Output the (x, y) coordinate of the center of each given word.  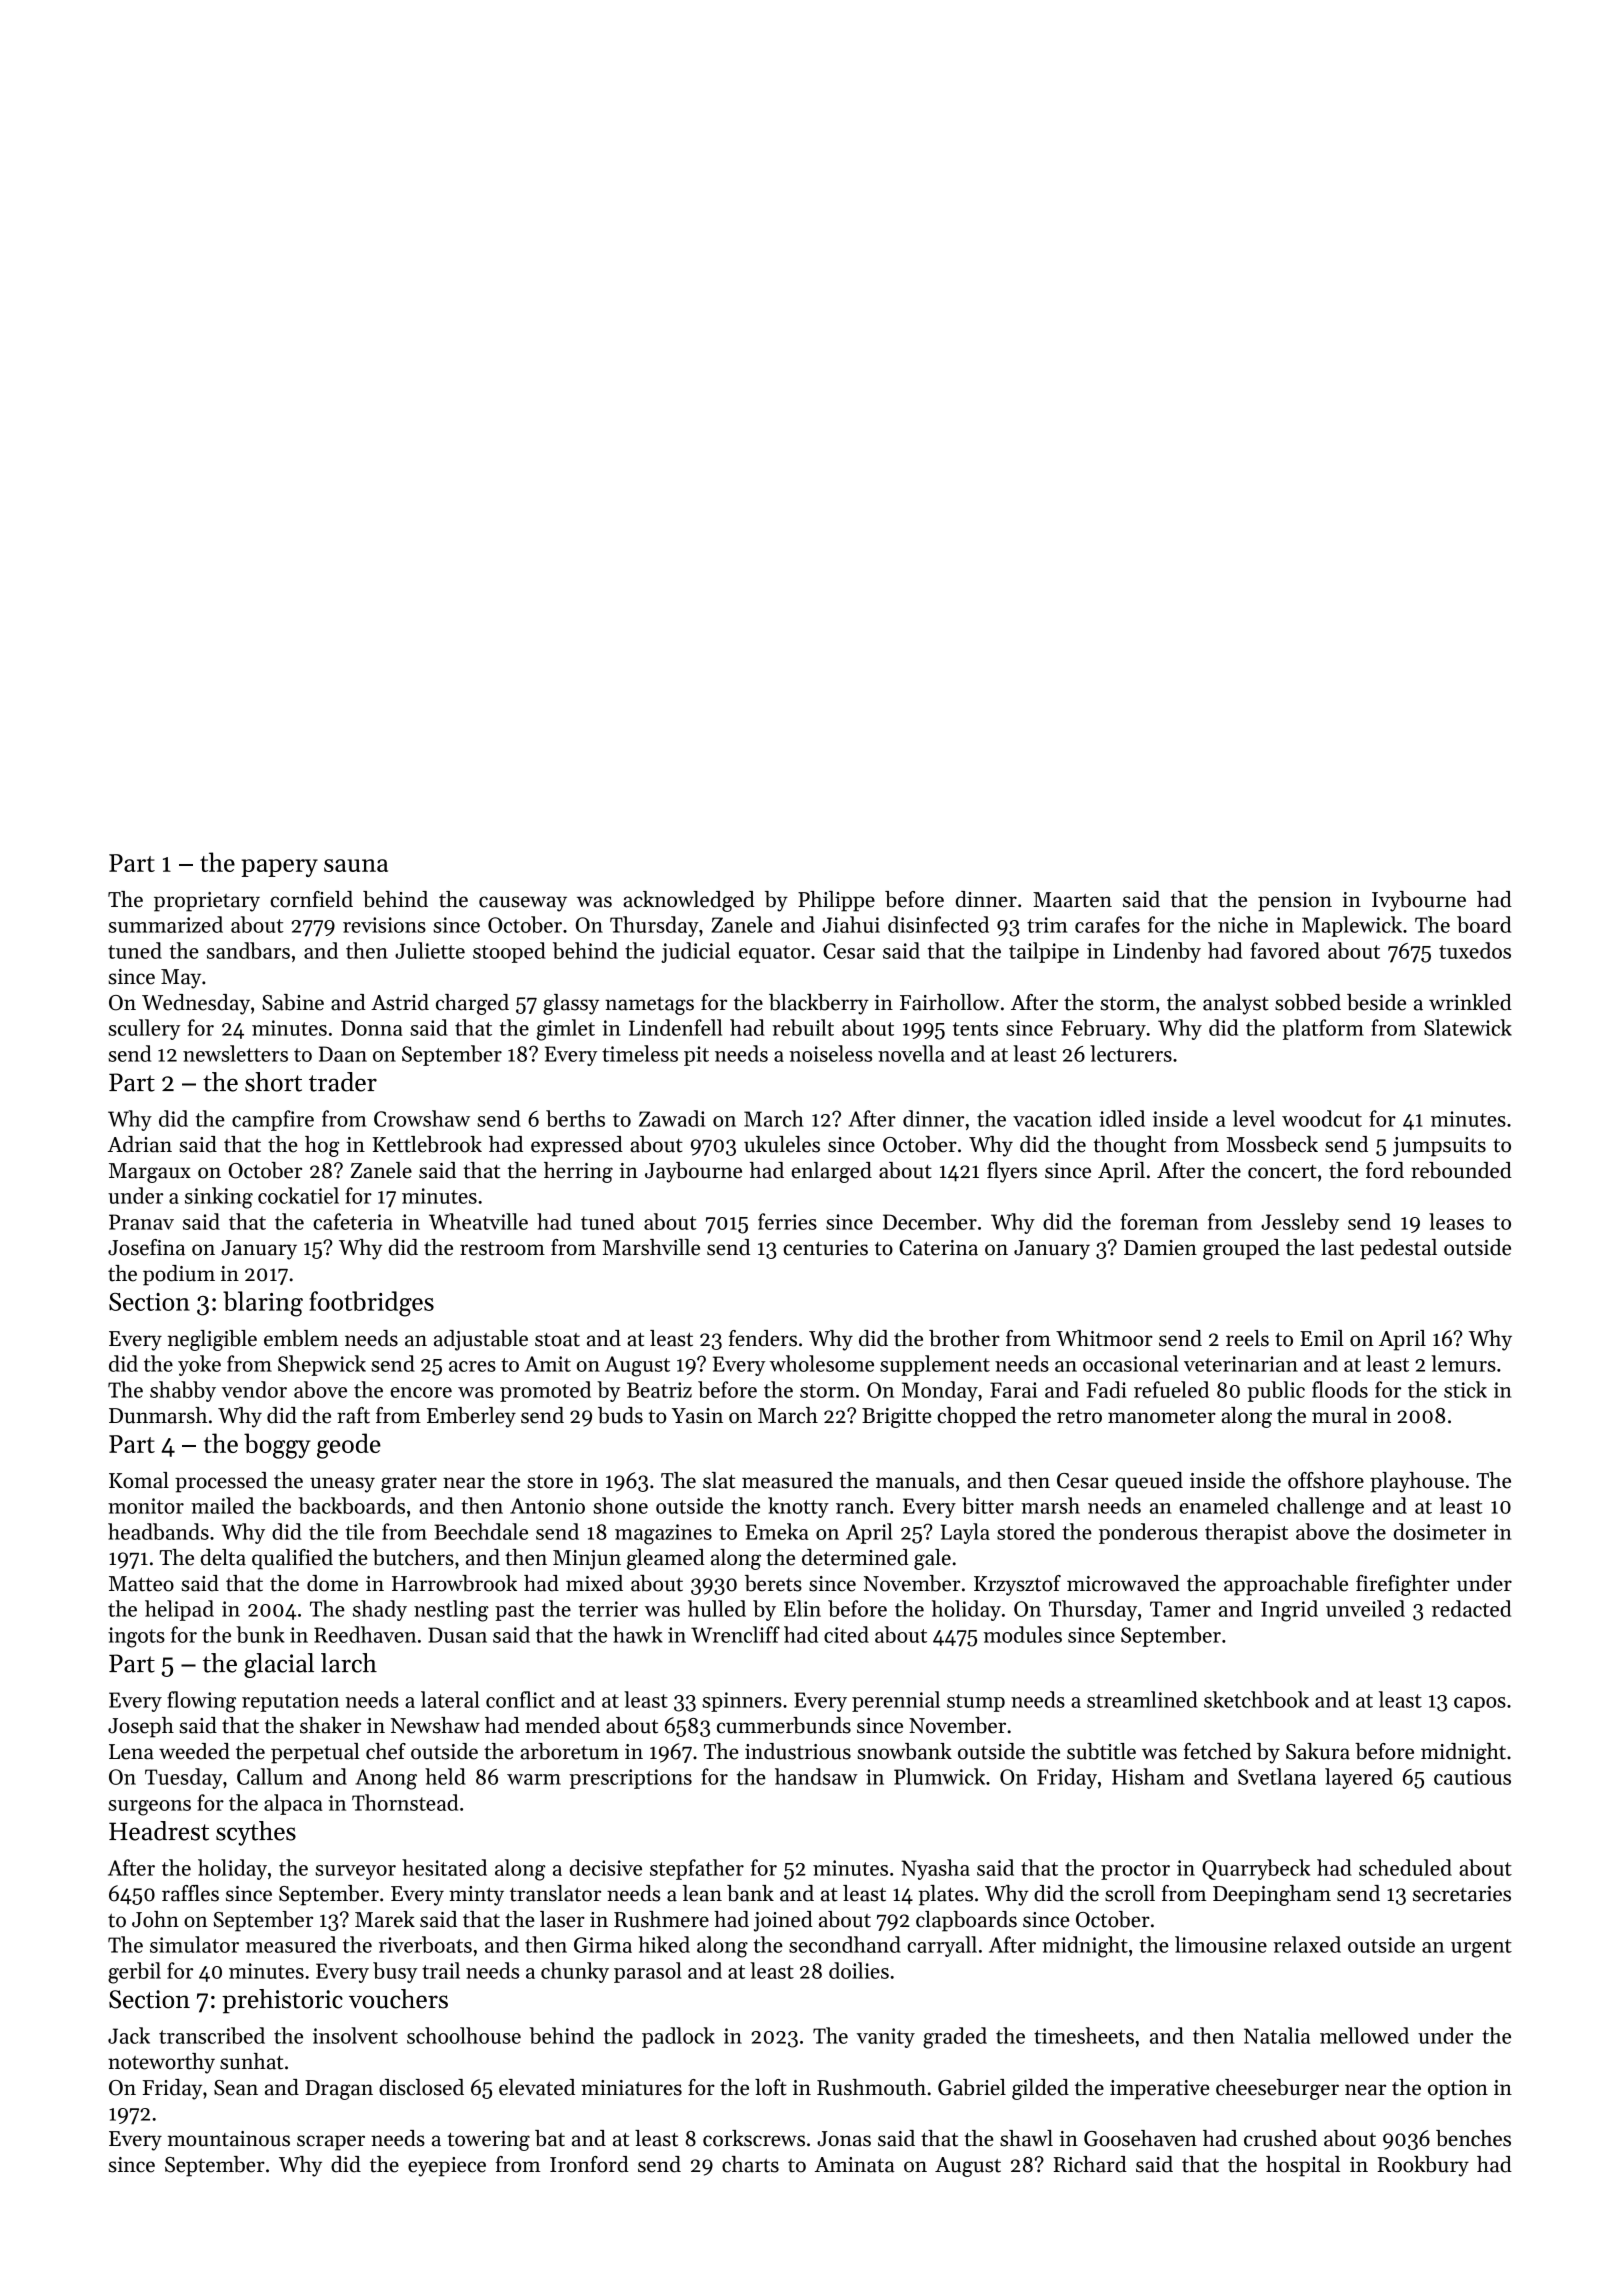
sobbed (1308, 1002)
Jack (129, 2035)
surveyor (355, 1872)
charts (750, 2164)
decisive (606, 1867)
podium (179, 1275)
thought (1129, 1146)
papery (279, 868)
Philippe (836, 901)
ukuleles (782, 1144)
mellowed (1364, 2035)
